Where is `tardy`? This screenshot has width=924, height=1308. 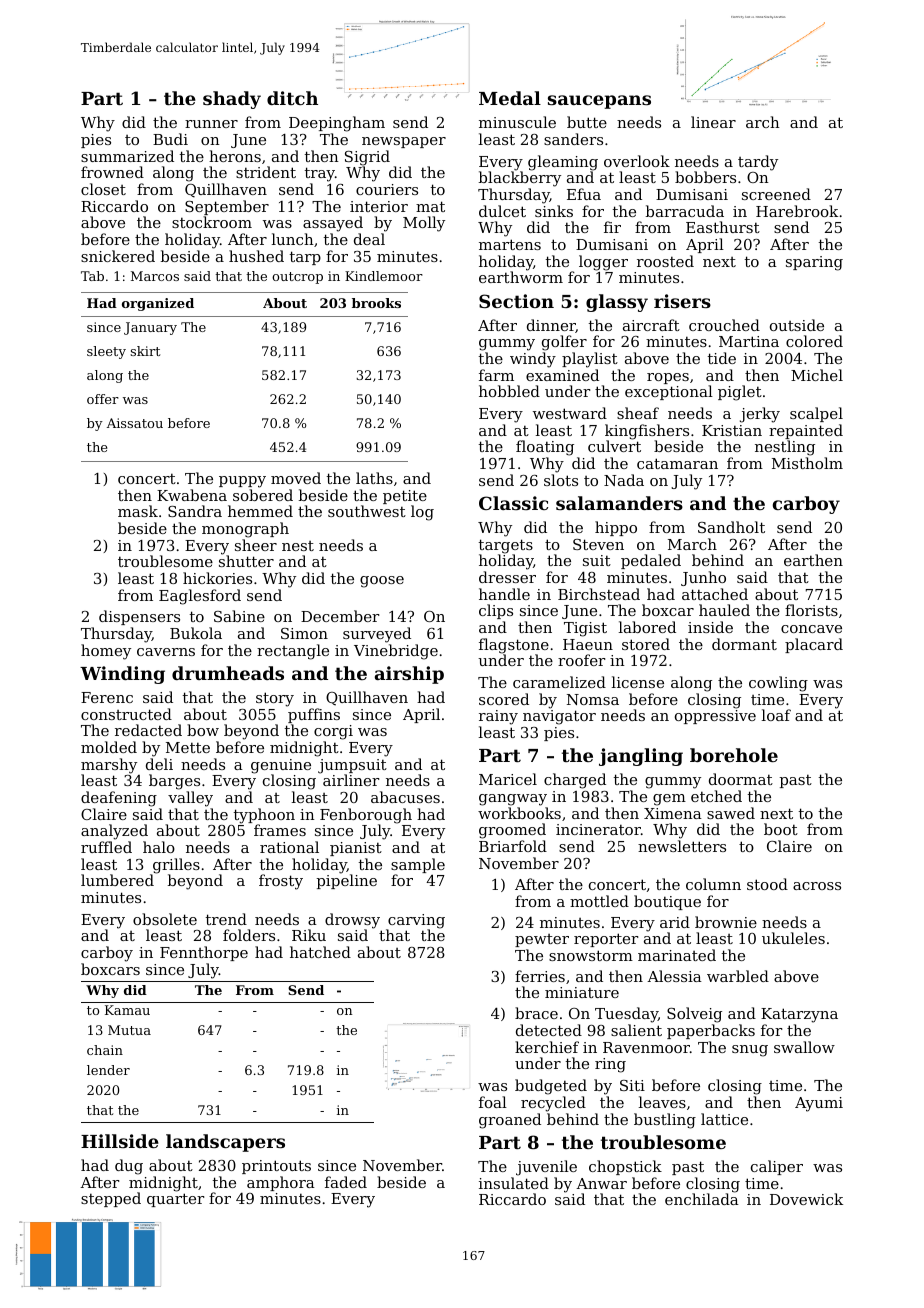 tardy is located at coordinates (758, 163).
